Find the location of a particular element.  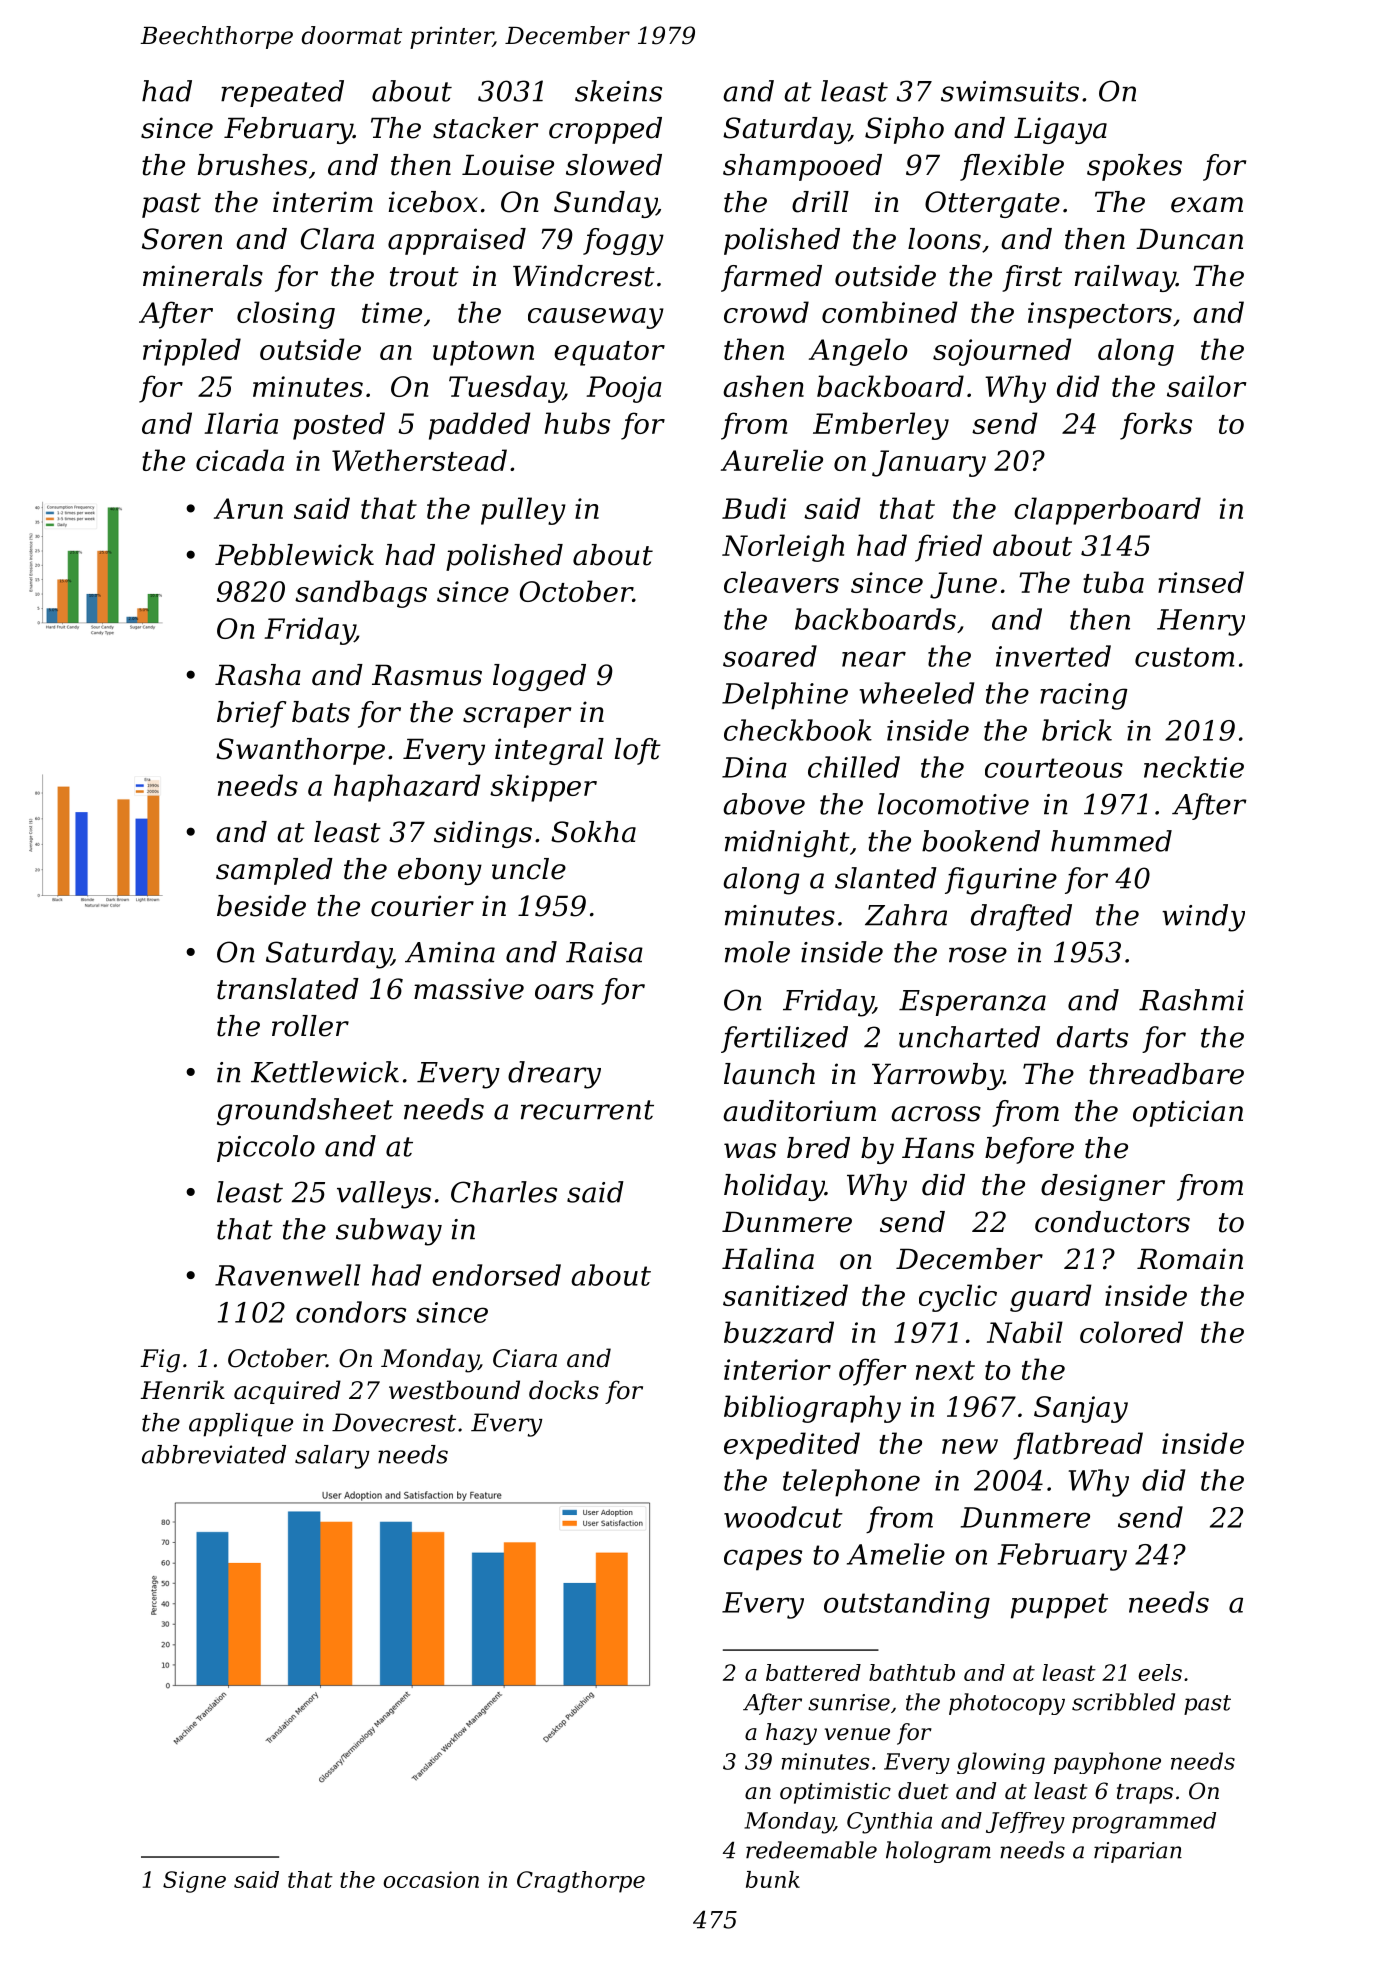

massive is located at coordinates (469, 989).
